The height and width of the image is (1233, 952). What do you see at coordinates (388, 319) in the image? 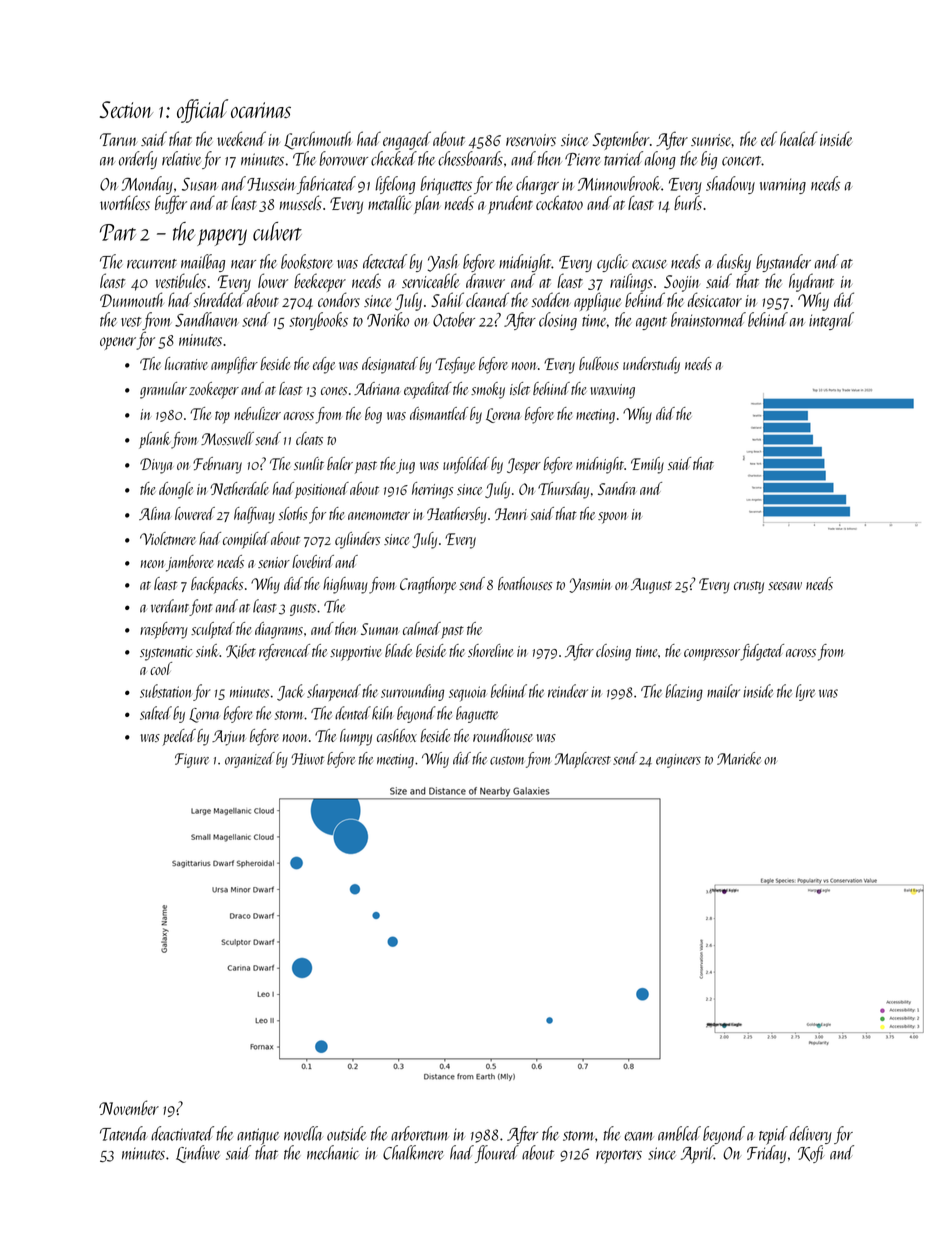
I see `Noriko` at bounding box center [388, 319].
